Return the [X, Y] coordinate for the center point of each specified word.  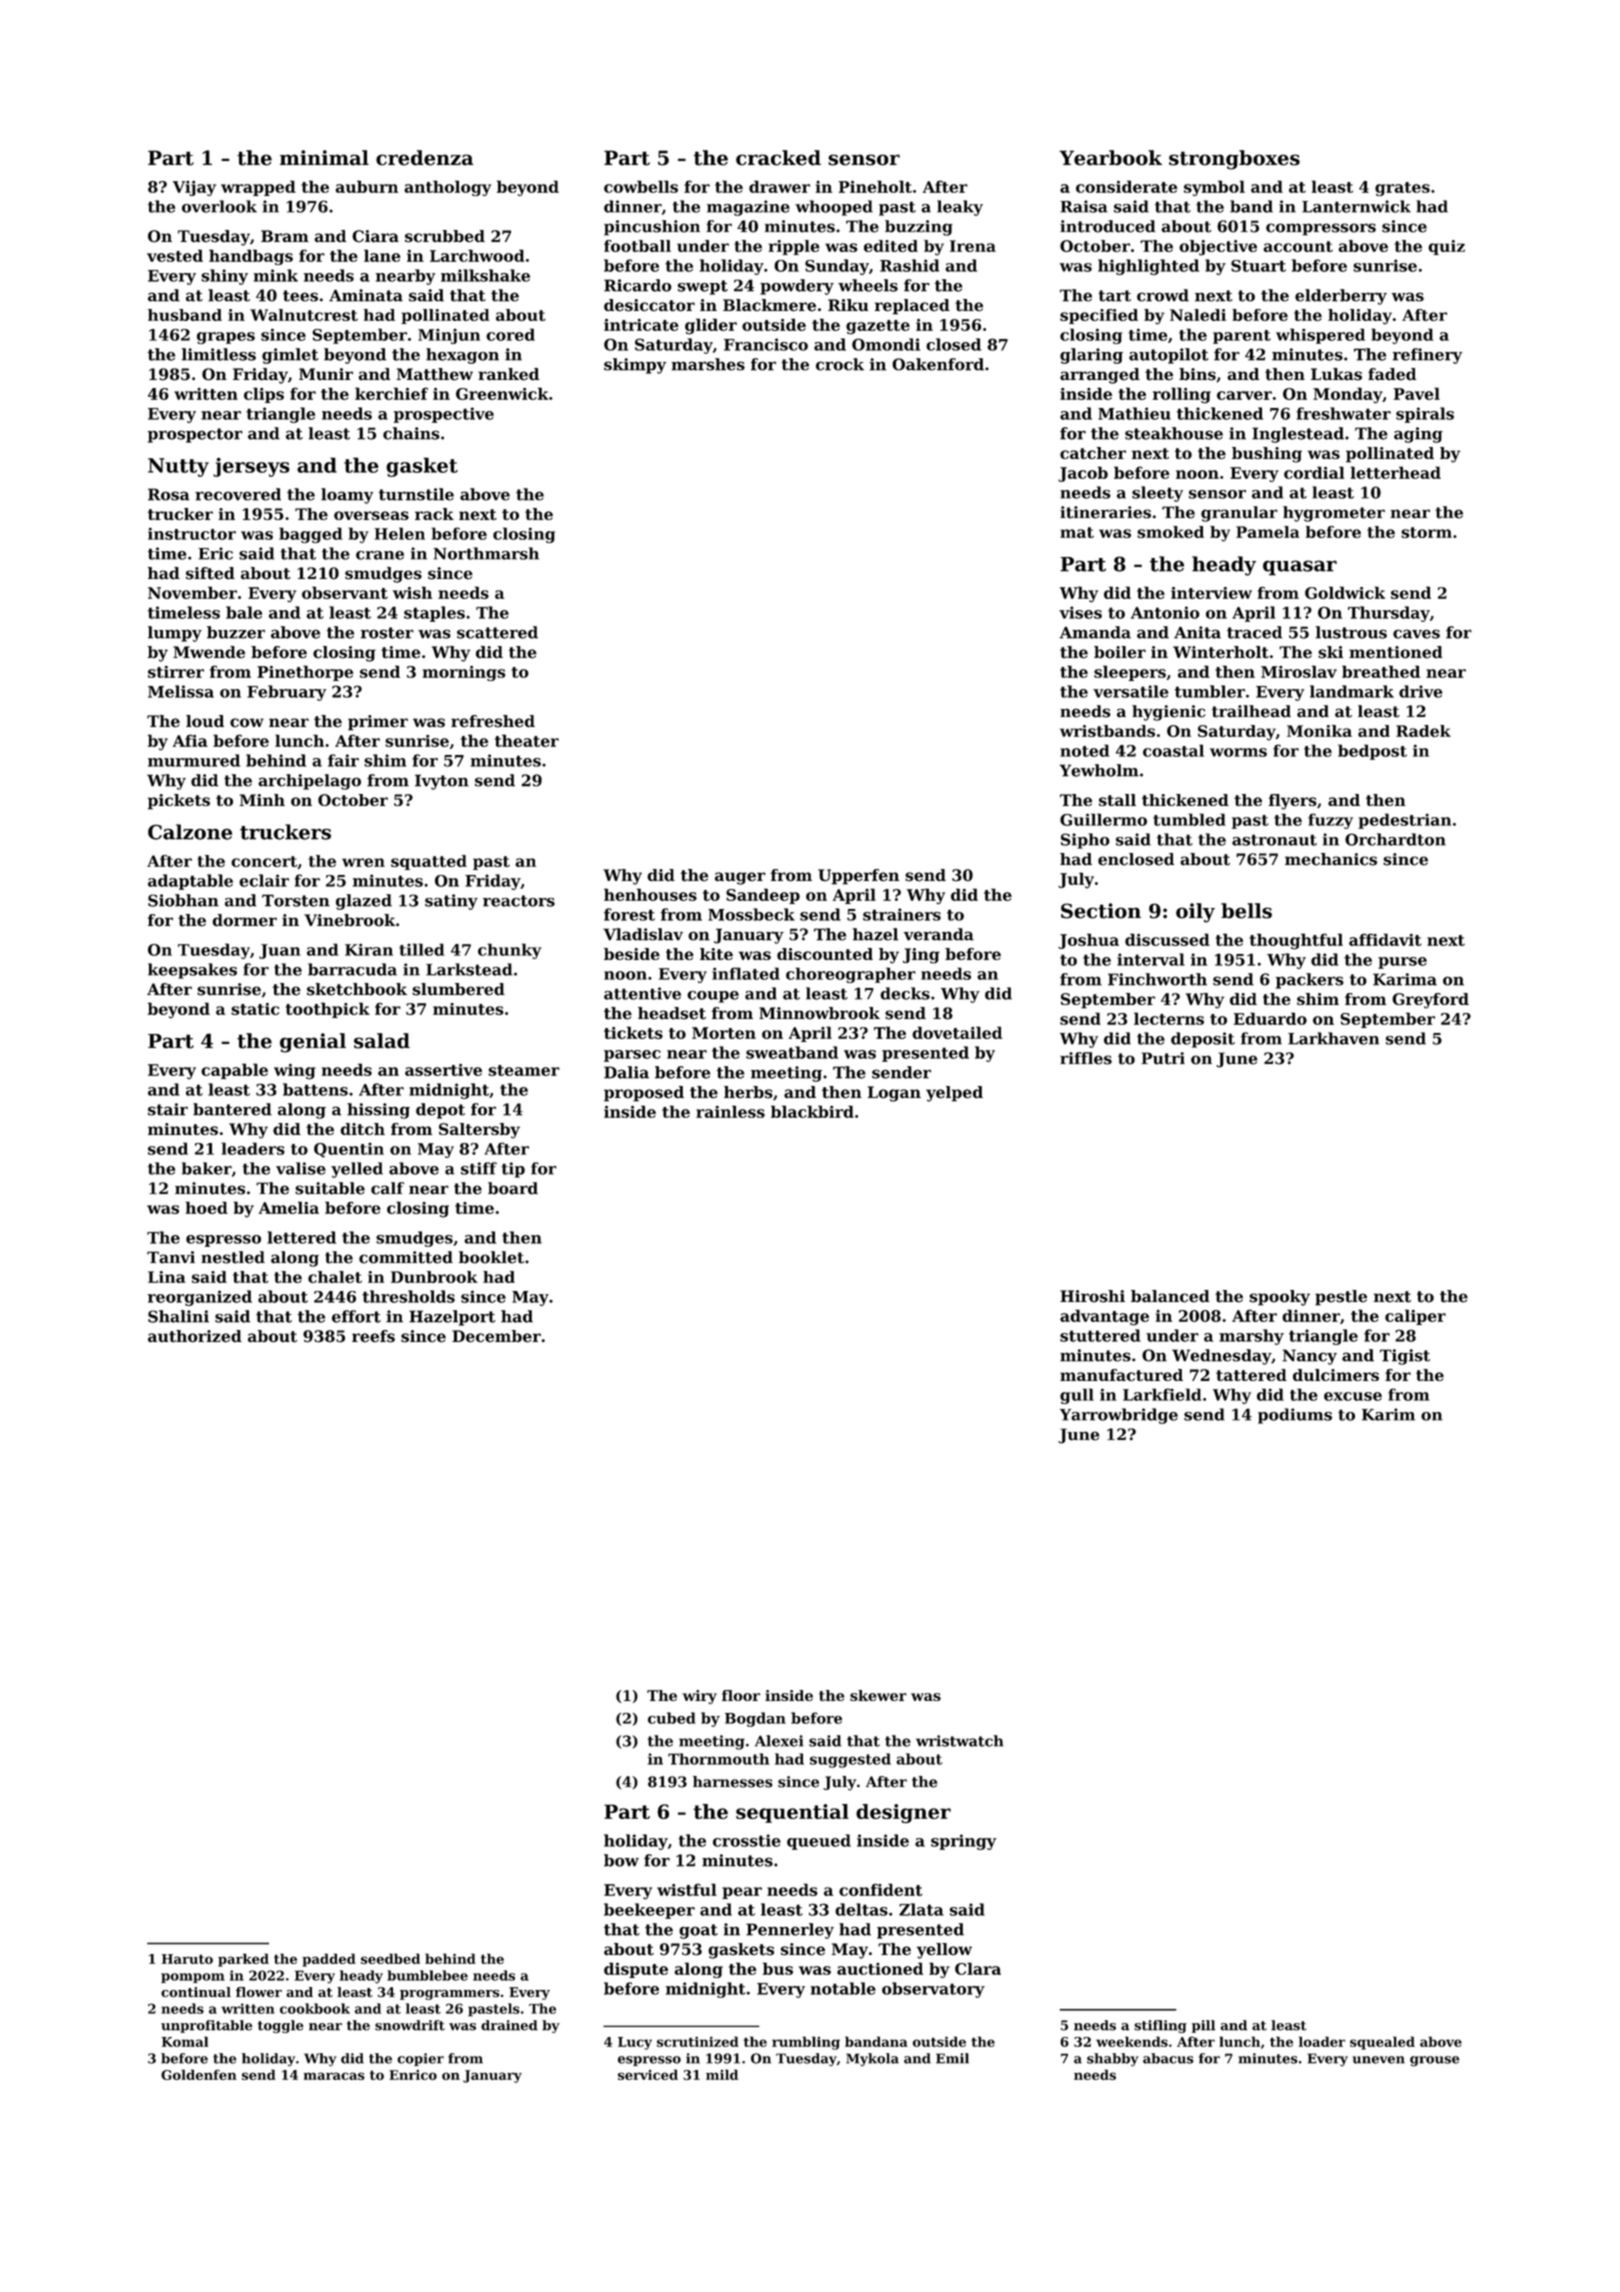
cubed [672, 1718]
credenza [425, 158]
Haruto [187, 1959]
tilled [422, 949]
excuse [1353, 1396]
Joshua [1088, 941]
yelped [954, 1094]
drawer [779, 186]
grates [1402, 189]
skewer [878, 1695]
